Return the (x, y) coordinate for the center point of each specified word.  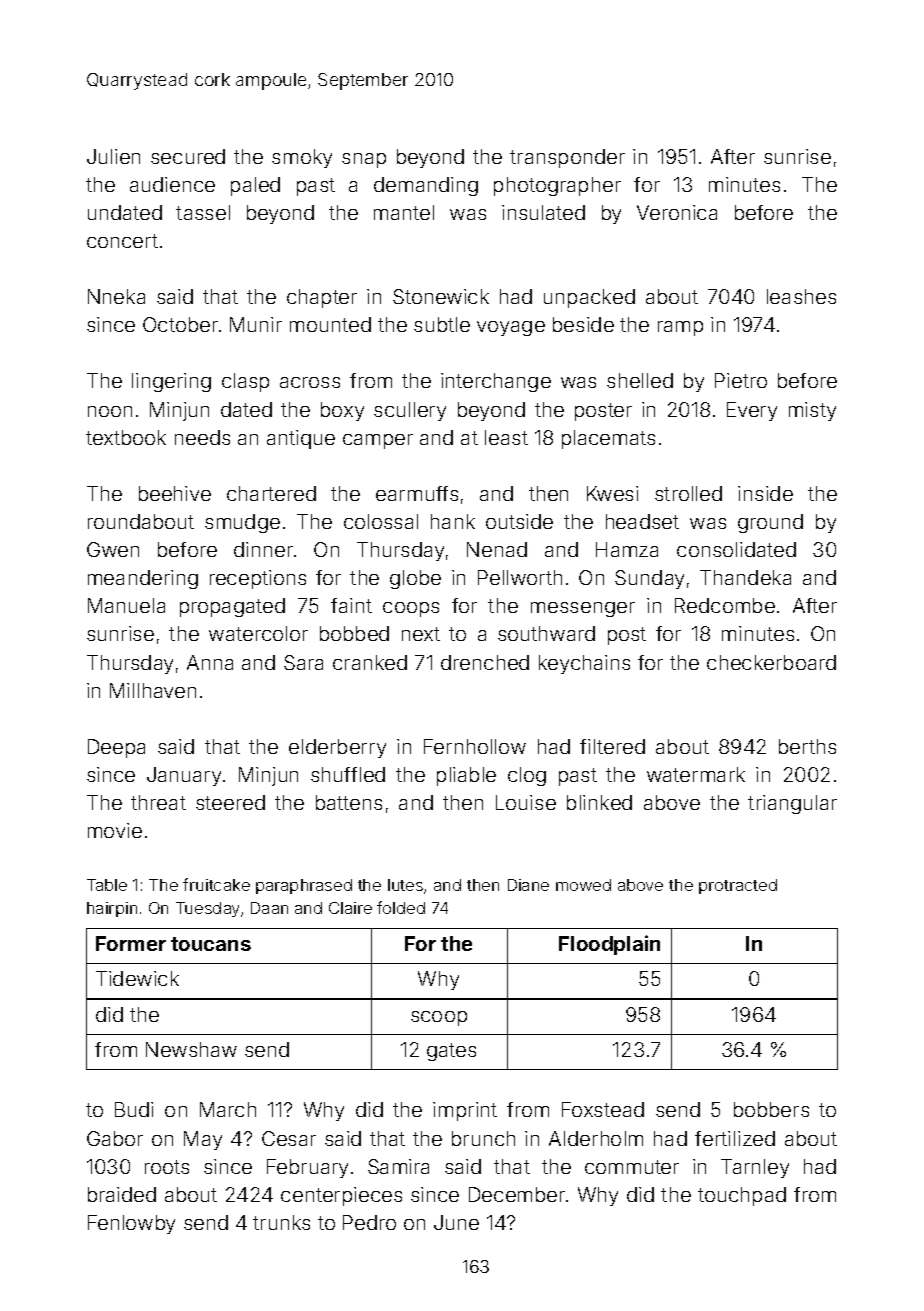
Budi (134, 1109)
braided (122, 1194)
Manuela (126, 605)
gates (451, 1052)
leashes (801, 296)
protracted (738, 886)
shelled (640, 380)
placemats (608, 439)
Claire (350, 908)
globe (415, 579)
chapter (322, 298)
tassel (203, 212)
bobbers (771, 1109)
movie (115, 830)
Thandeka (745, 577)
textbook (126, 437)
